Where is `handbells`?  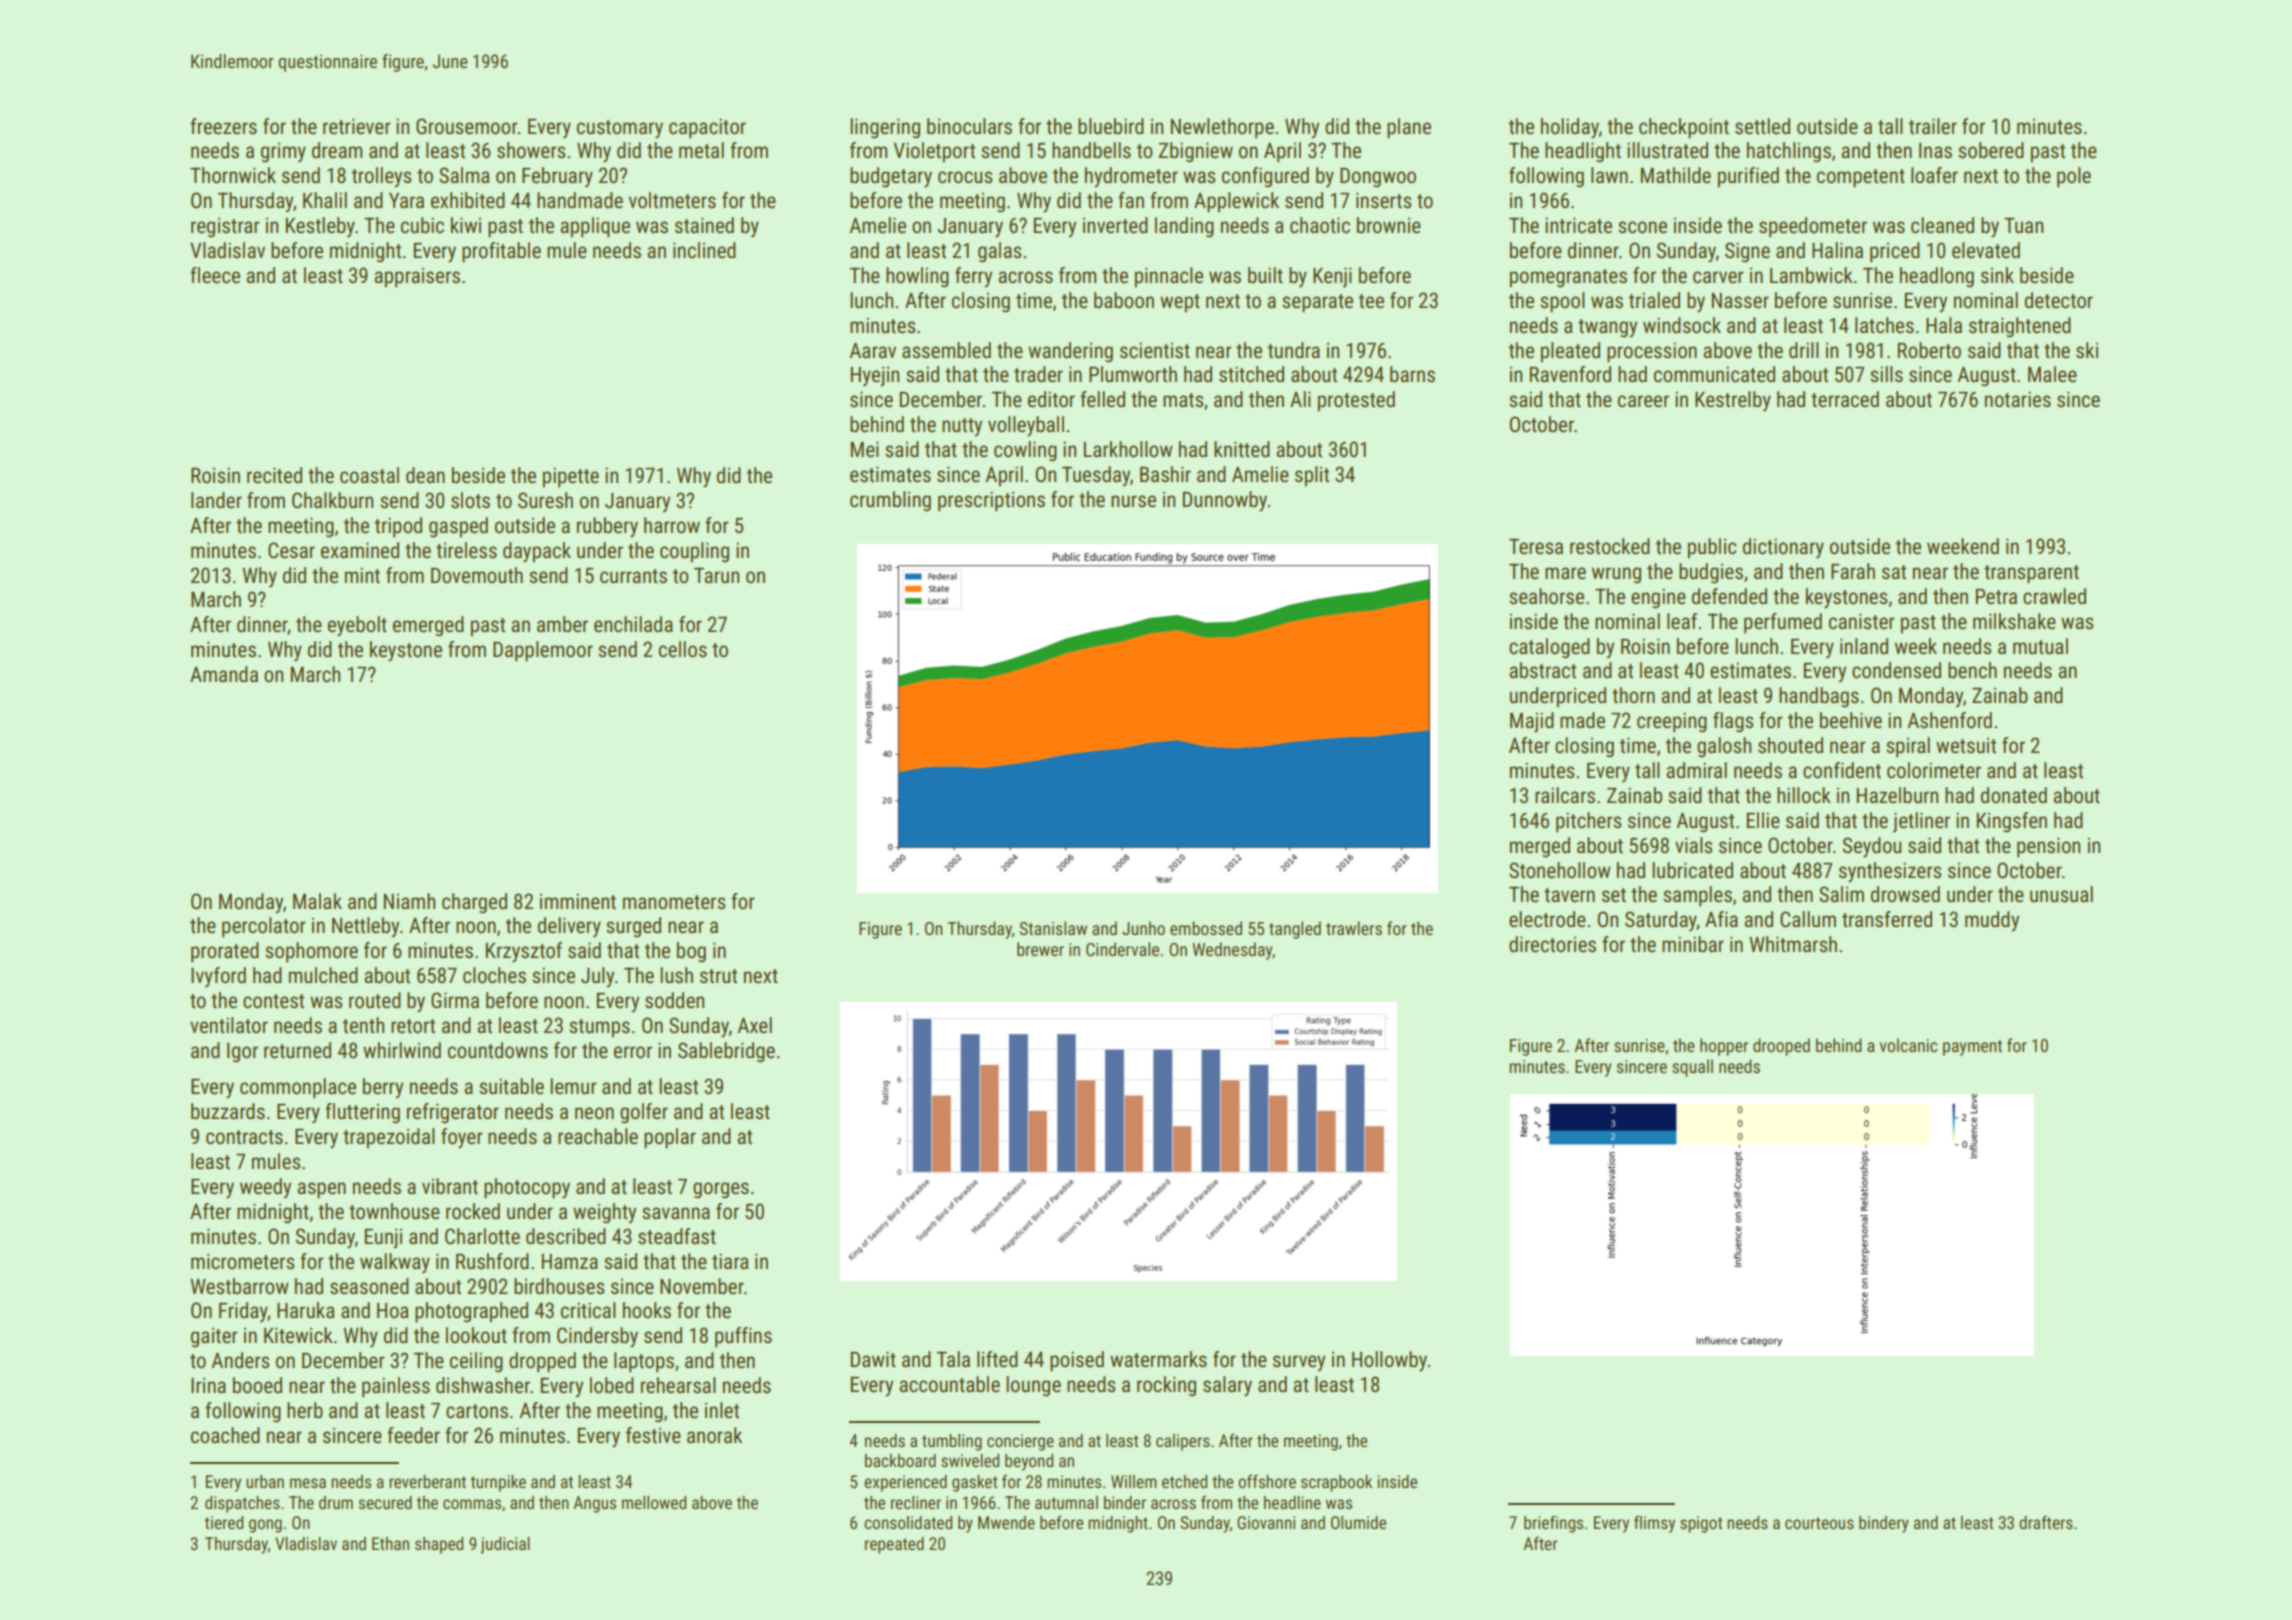 handbells is located at coordinates (1091, 150).
